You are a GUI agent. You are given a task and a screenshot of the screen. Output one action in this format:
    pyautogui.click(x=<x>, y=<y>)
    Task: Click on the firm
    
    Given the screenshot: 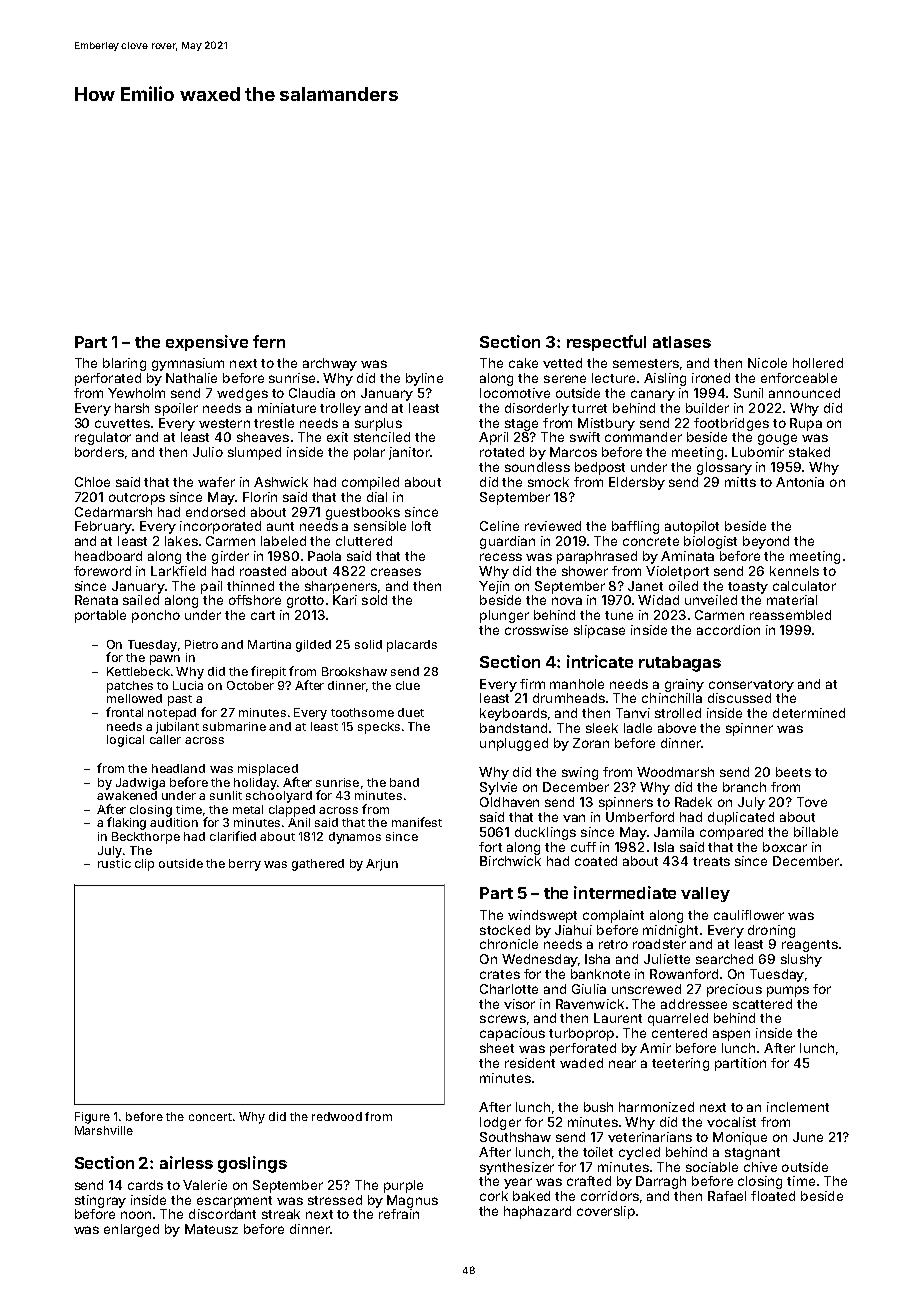 What is the action you would take?
    pyautogui.click(x=532, y=684)
